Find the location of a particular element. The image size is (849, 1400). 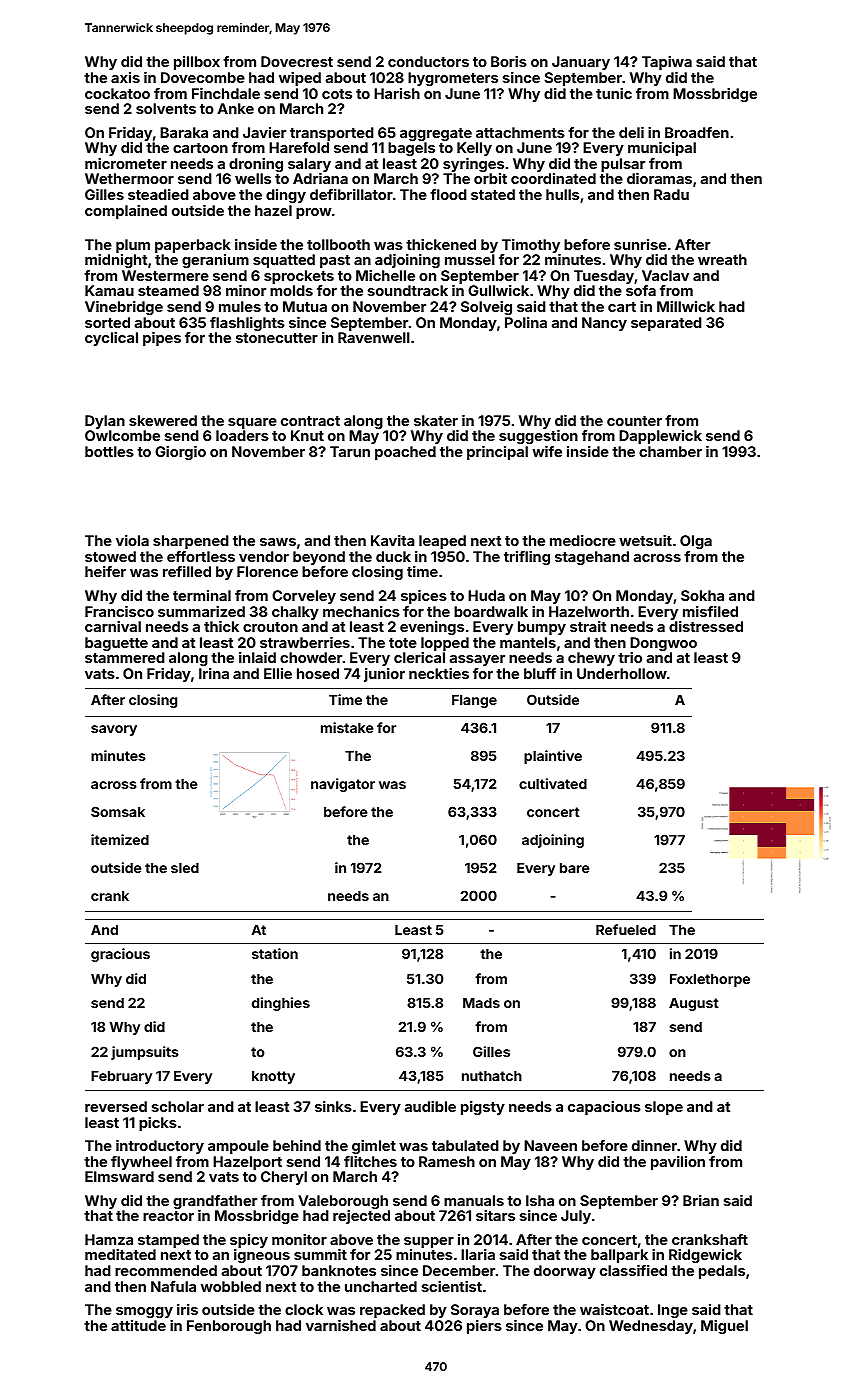

Huda is located at coordinates (486, 595).
